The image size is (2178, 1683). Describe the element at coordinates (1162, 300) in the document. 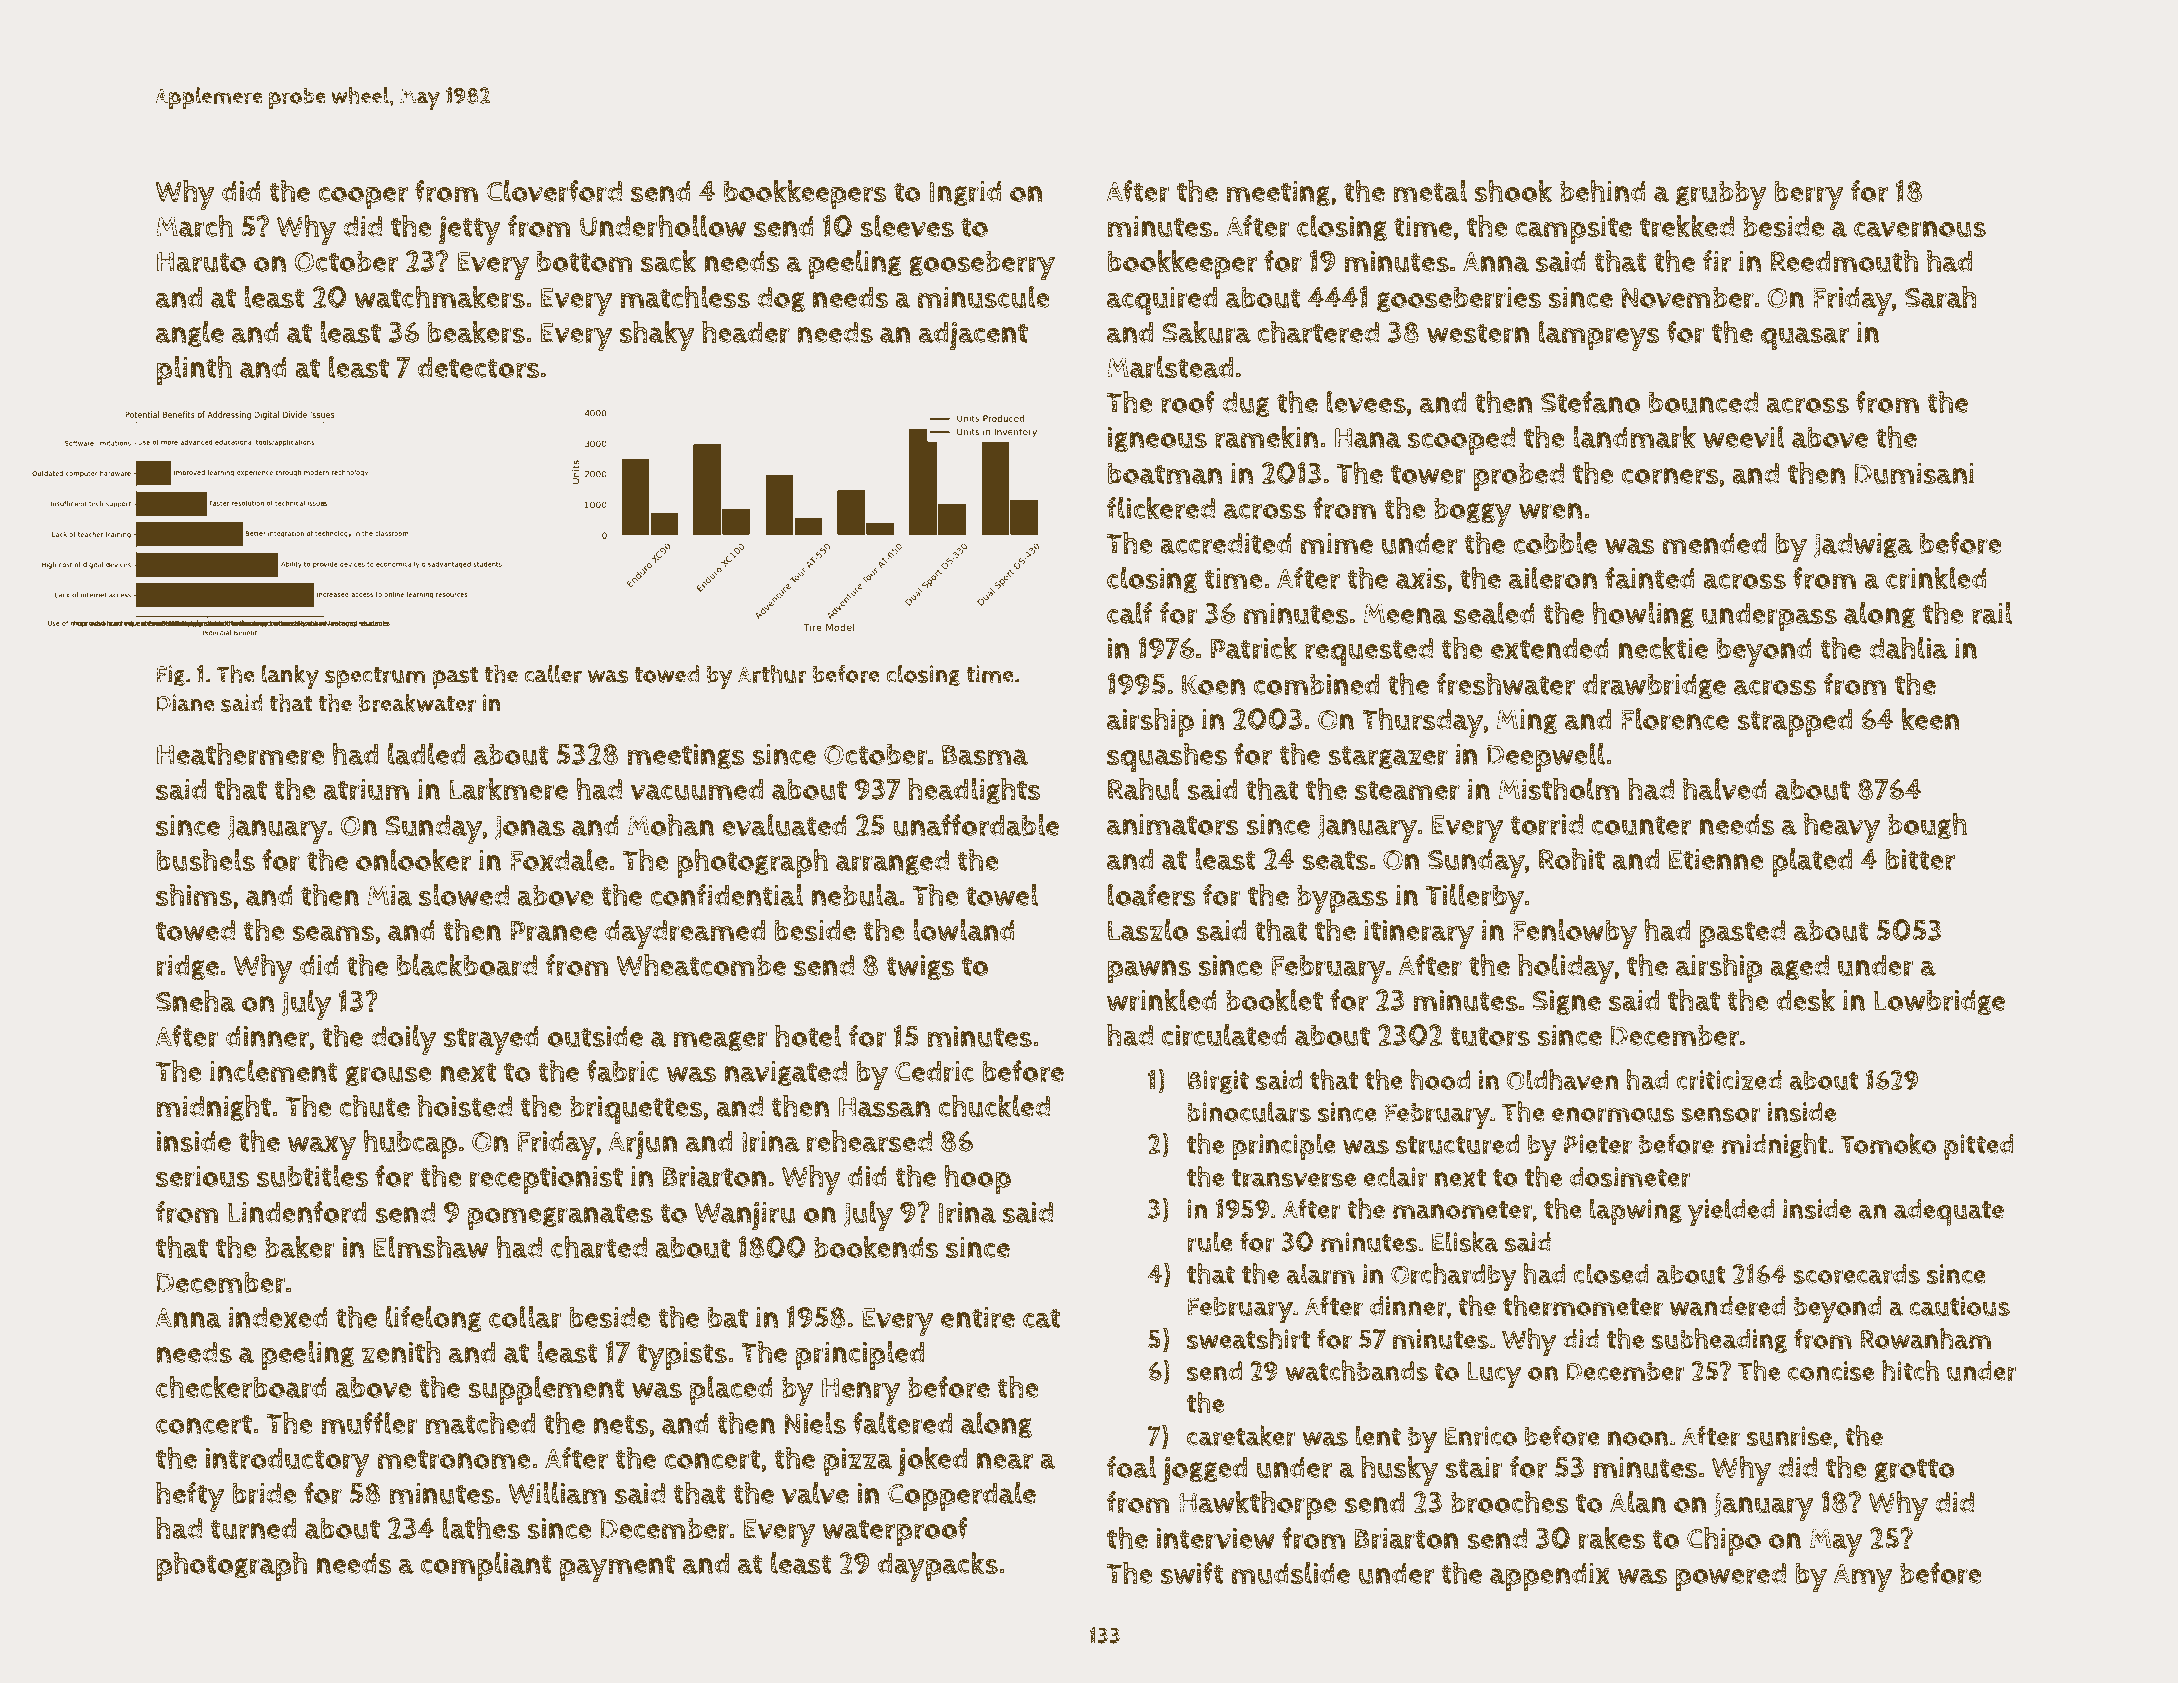

I see `acquired` at that location.
